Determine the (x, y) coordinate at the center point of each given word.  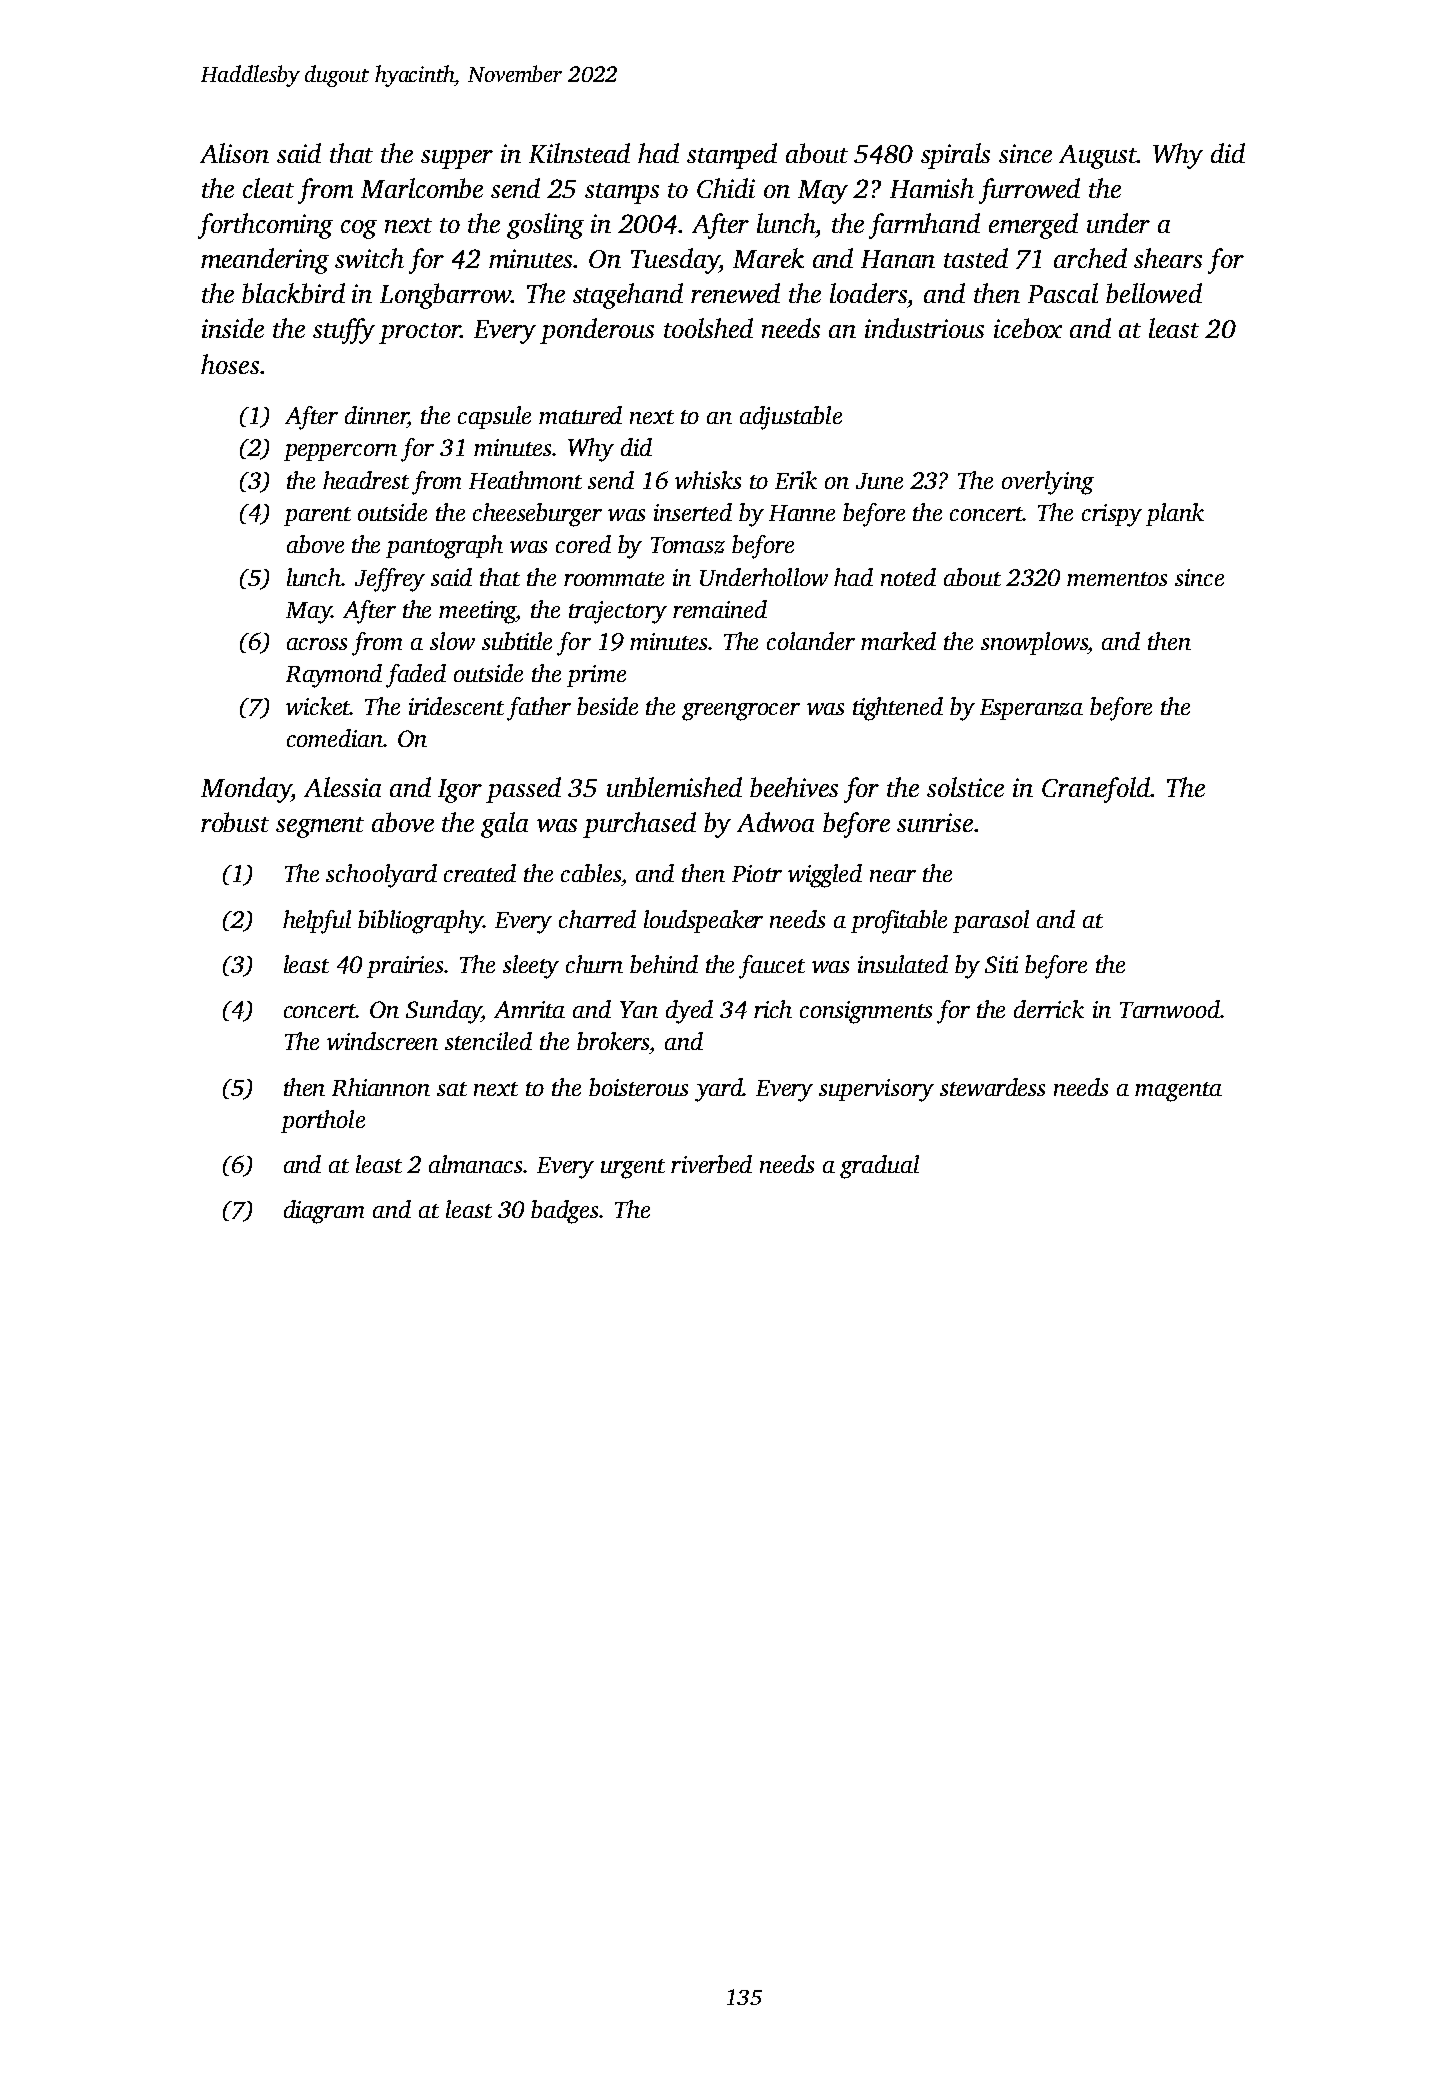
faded (416, 676)
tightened (898, 709)
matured (580, 415)
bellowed (1154, 293)
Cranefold (1096, 790)
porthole (323, 1121)
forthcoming (265, 226)
